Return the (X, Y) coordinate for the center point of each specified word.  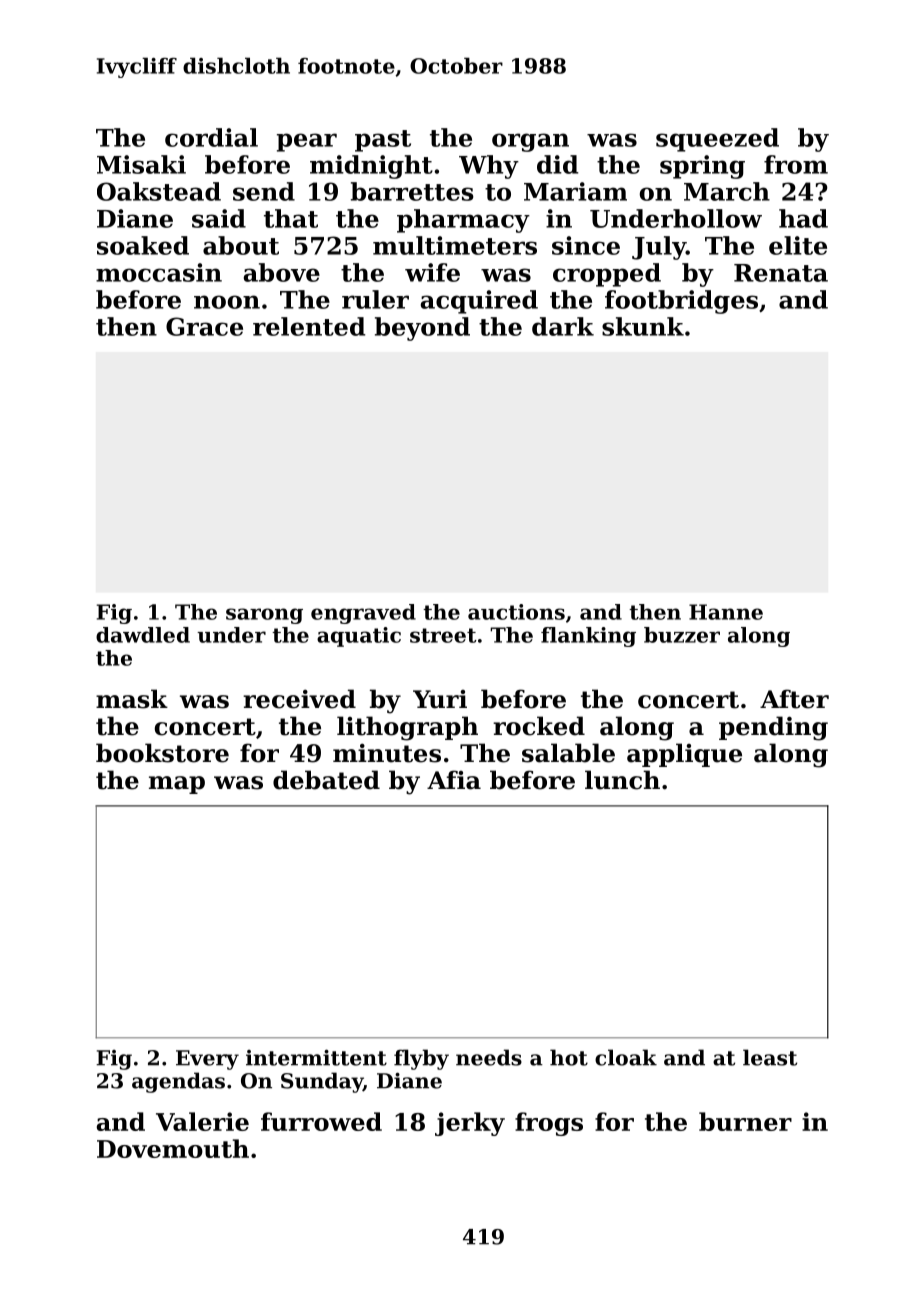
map (177, 785)
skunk (643, 326)
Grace (204, 326)
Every (207, 1060)
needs (489, 1057)
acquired (479, 302)
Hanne (726, 612)
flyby (421, 1059)
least (770, 1057)
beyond (422, 329)
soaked (143, 245)
